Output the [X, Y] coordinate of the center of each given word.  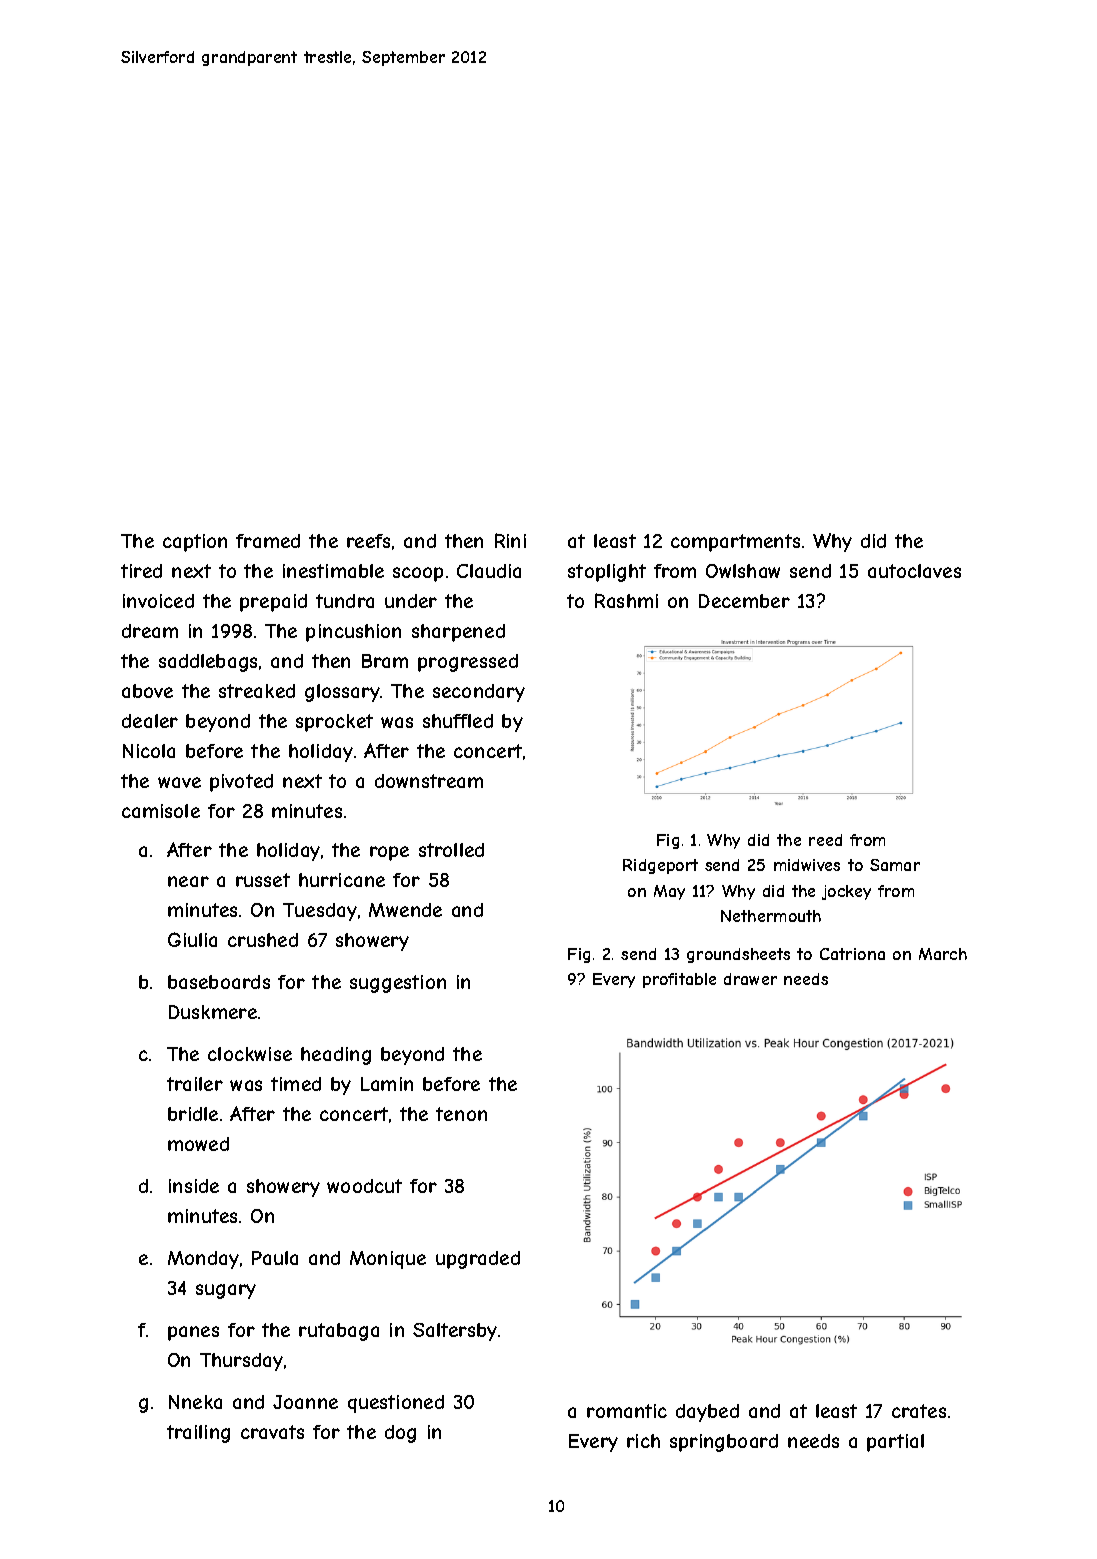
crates [919, 1411]
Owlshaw [743, 571]
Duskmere [213, 1012]
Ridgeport [660, 866]
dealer [150, 721]
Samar [895, 865]
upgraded [478, 1260]
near [188, 881]
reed [825, 840]
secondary [479, 693]
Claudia [489, 571]
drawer [750, 979]
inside [194, 1186]
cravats [272, 1432]
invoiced [158, 601]
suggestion [398, 984]
